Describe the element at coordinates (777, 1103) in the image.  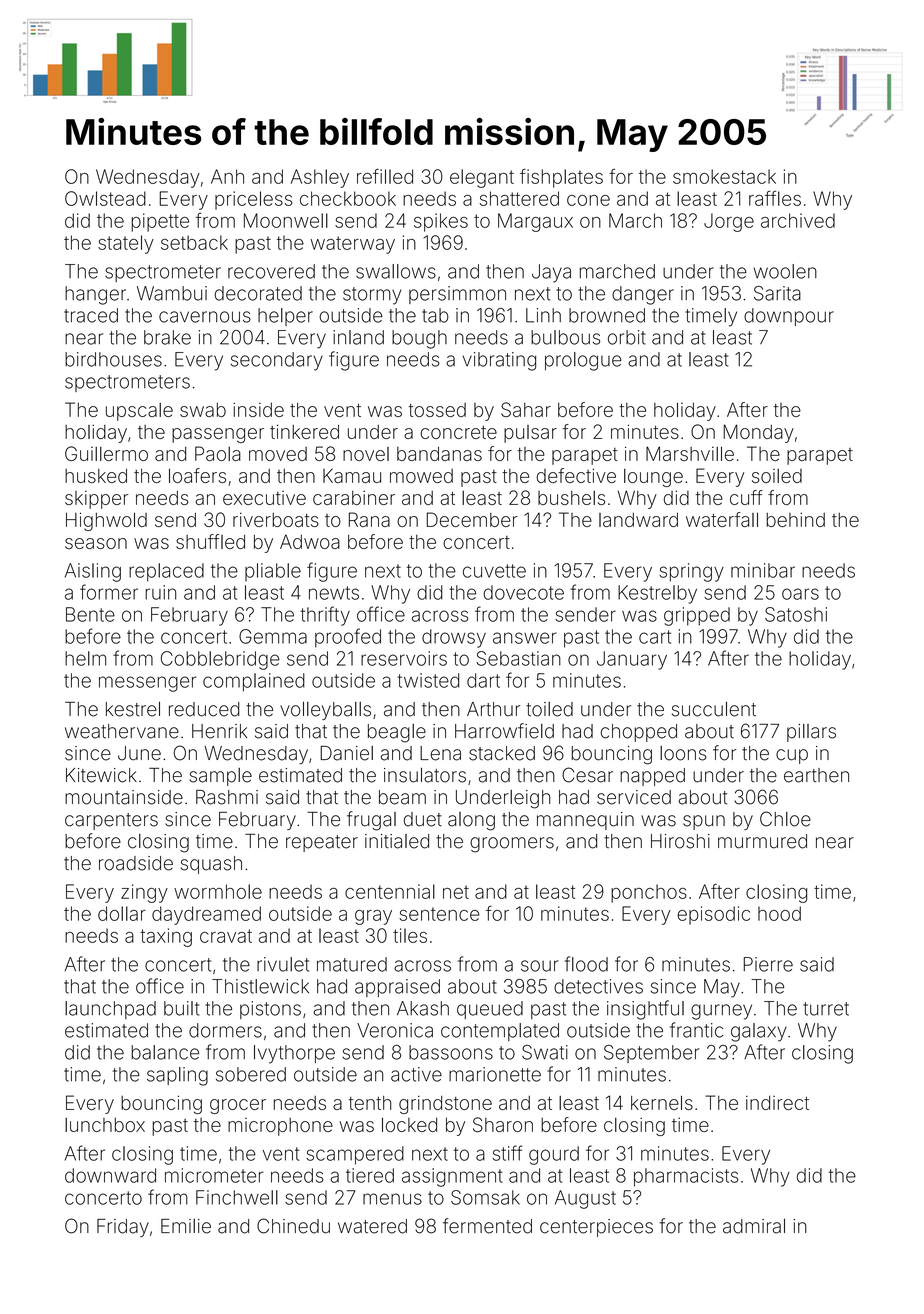
I see `indirect` at that location.
